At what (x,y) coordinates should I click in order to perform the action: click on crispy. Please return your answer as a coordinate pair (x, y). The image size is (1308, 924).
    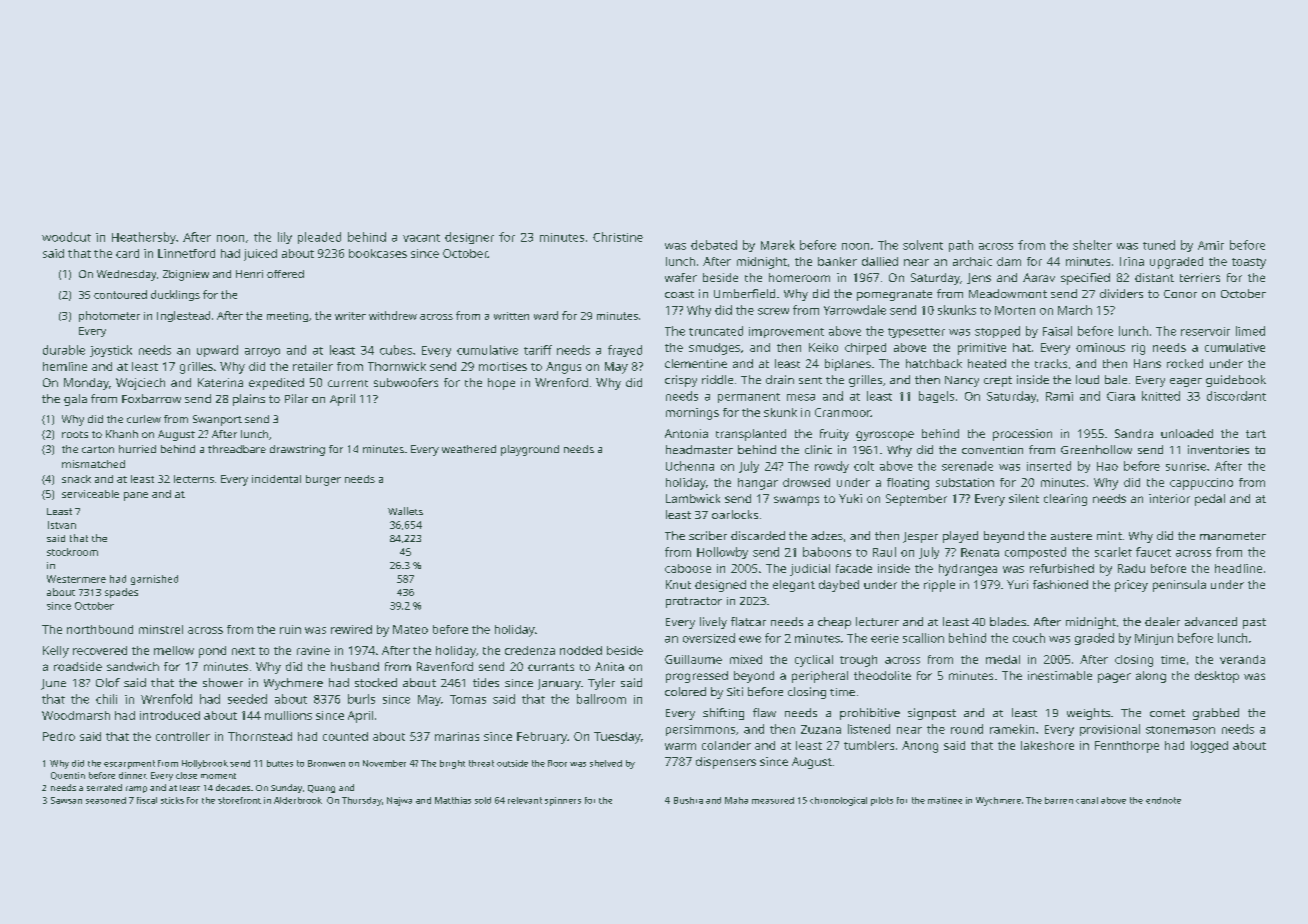
    Looking at the image, I should click on (681, 381).
